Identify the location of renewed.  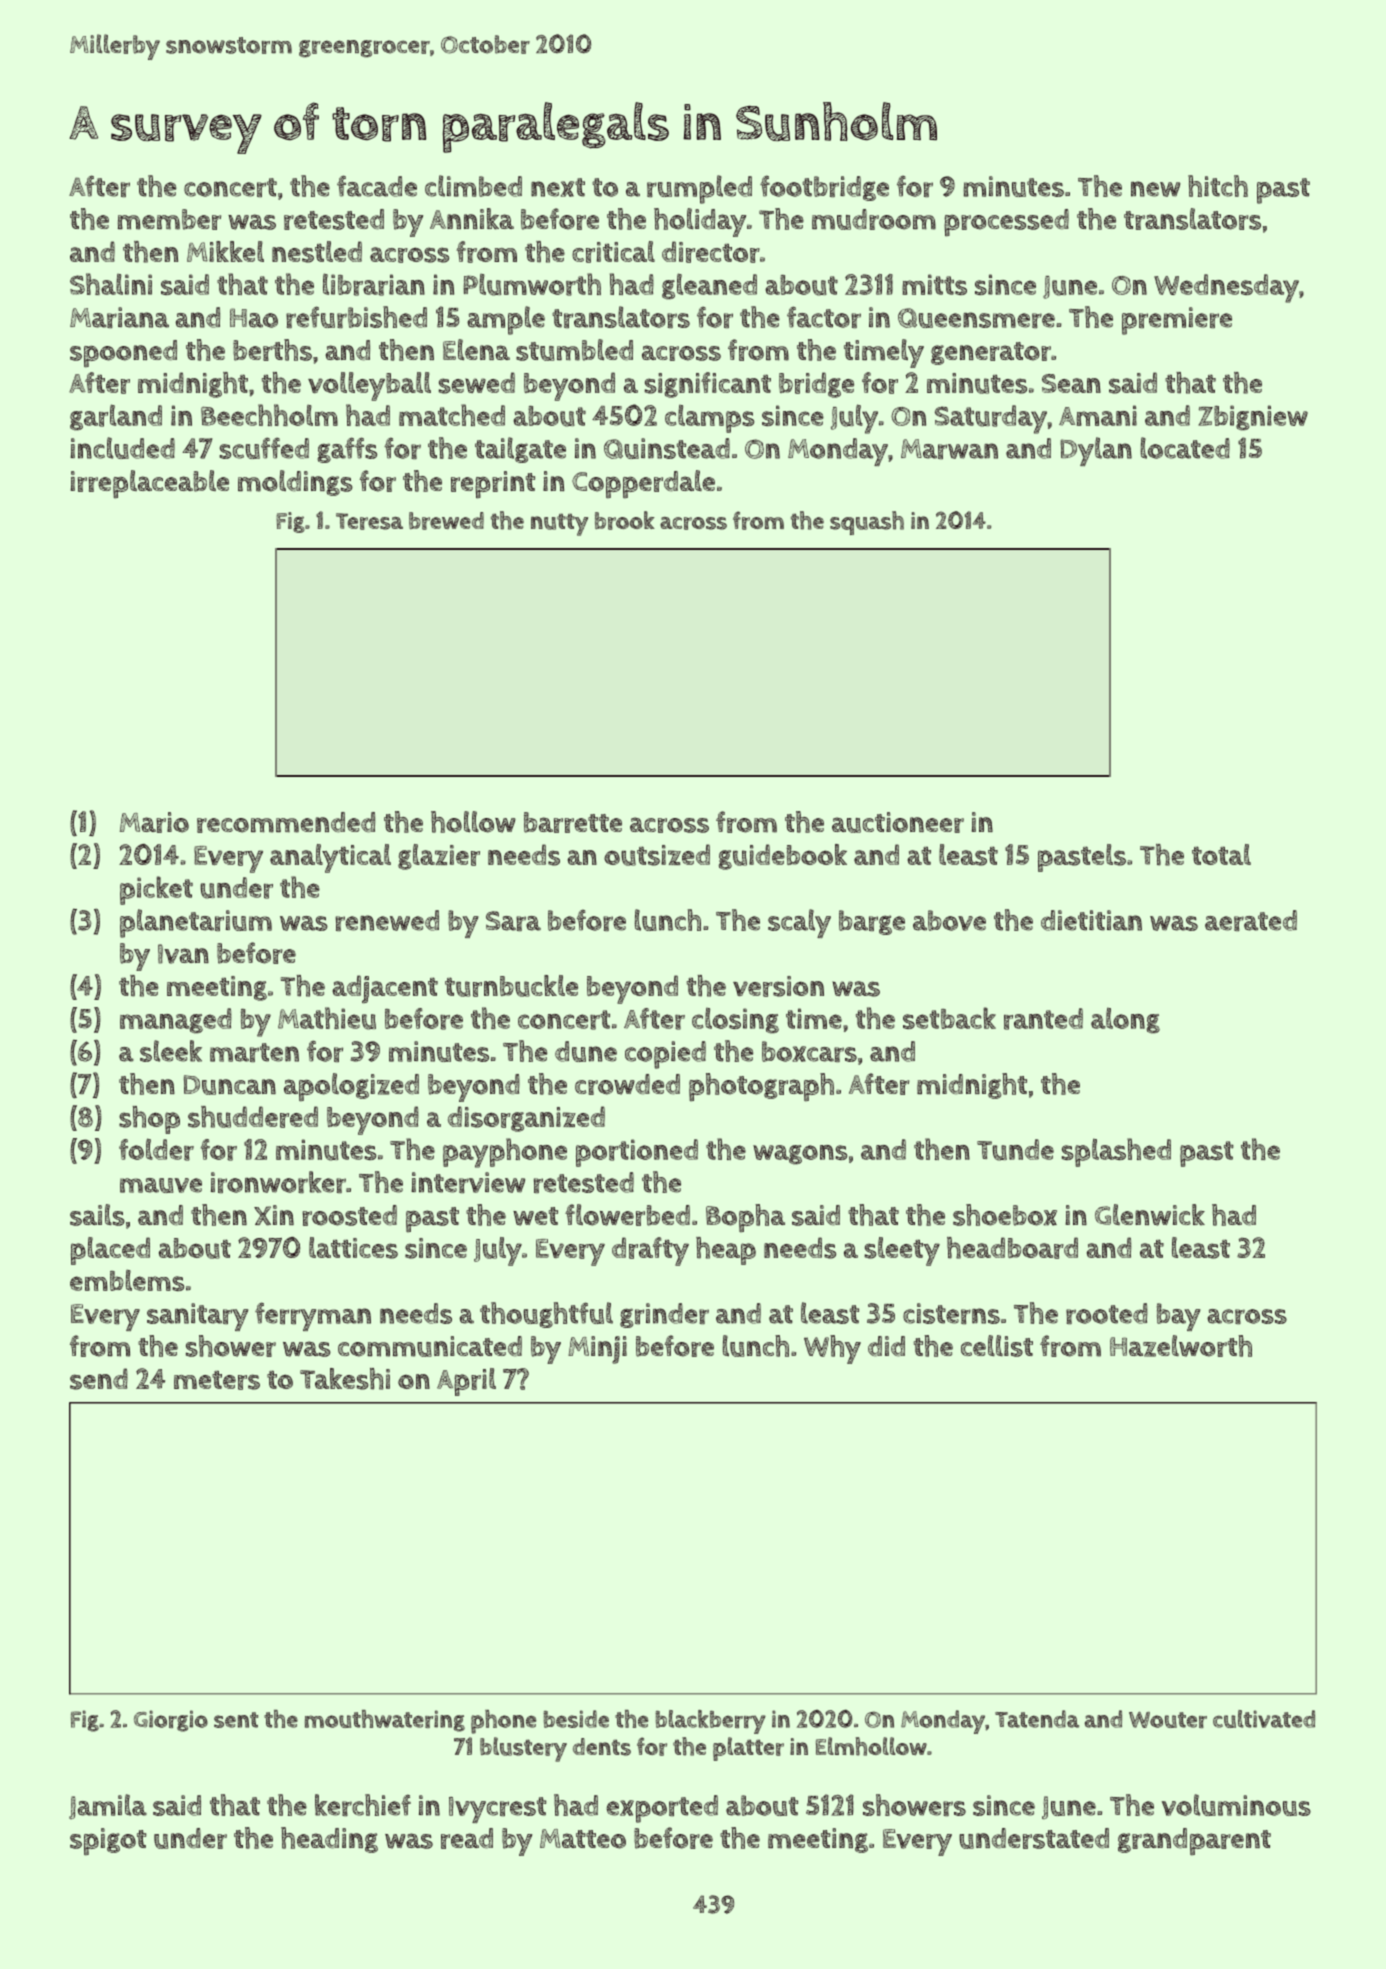
(387, 920).
